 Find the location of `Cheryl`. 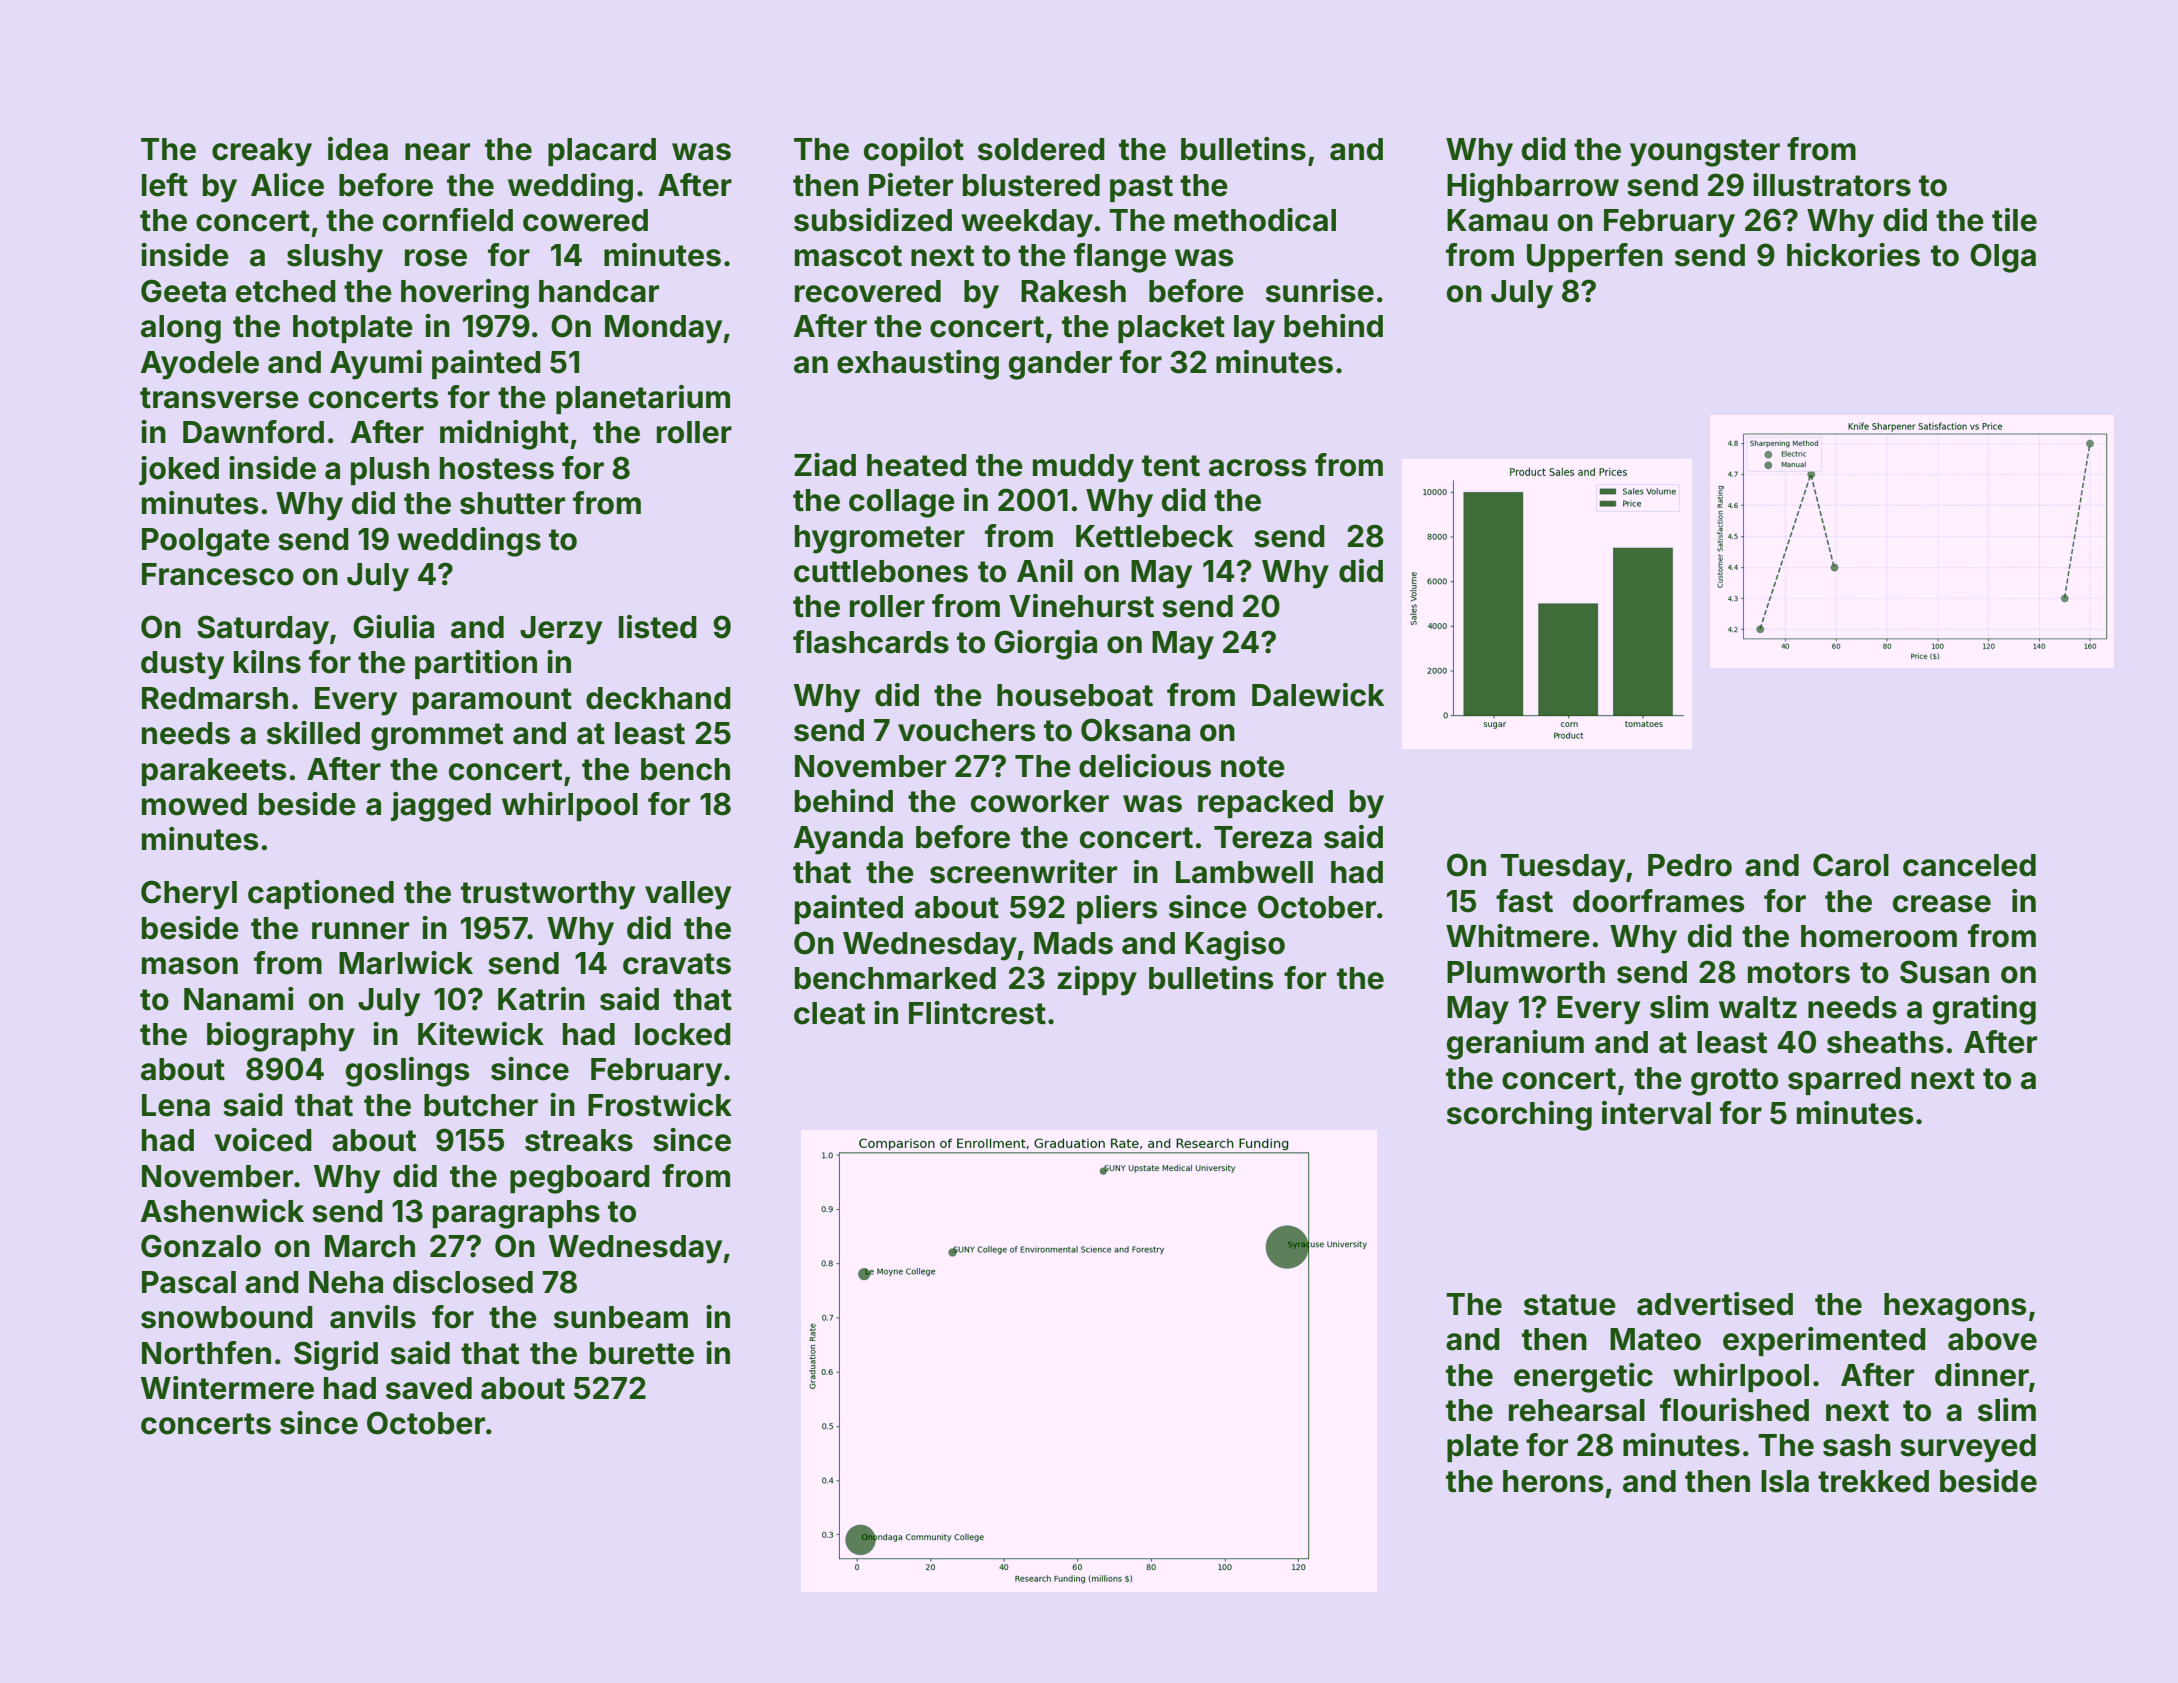

Cheryl is located at coordinates (189, 895).
